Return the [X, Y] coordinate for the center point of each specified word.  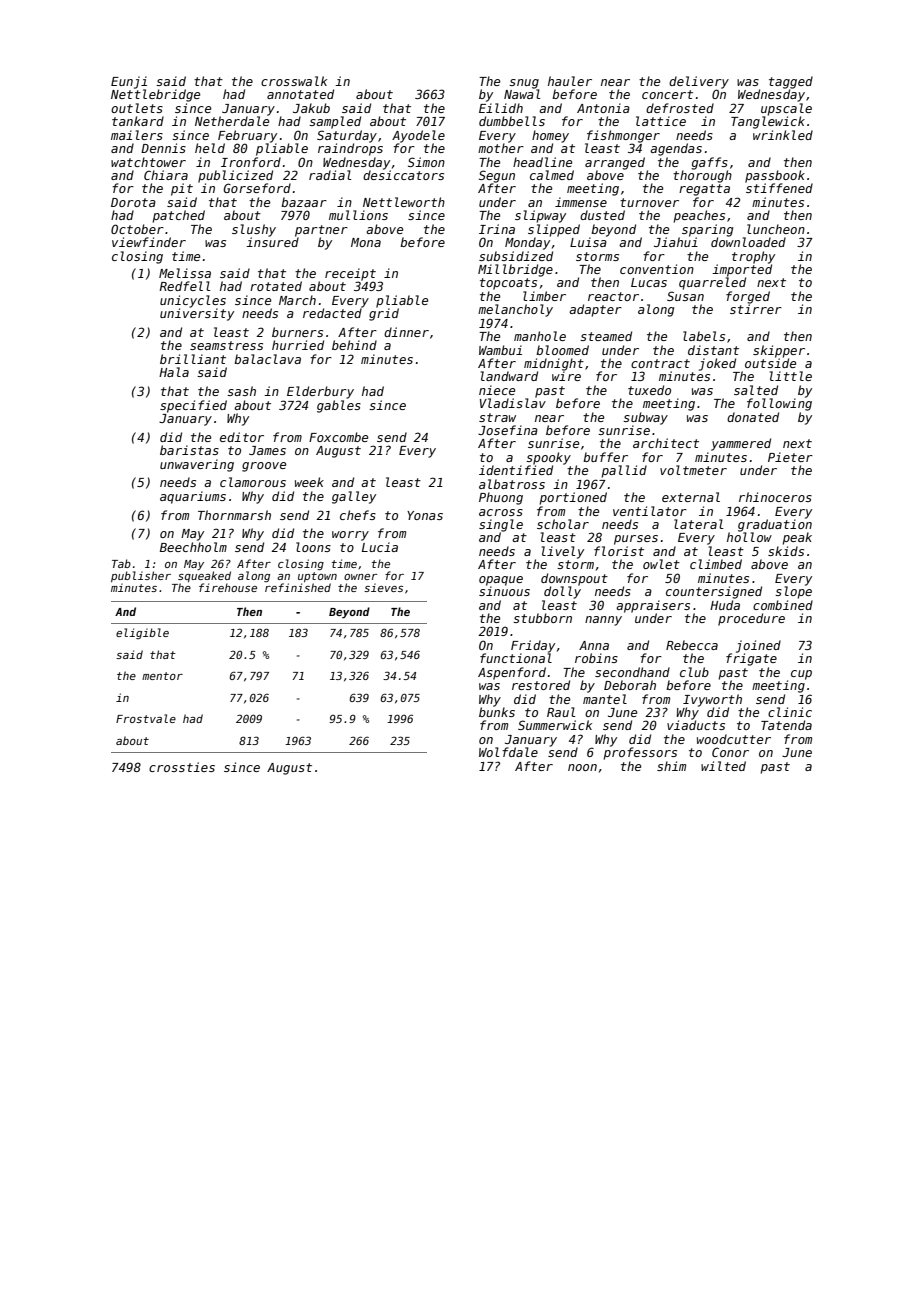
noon [582, 767]
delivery [699, 82]
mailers [137, 135]
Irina [497, 229]
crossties [182, 767]
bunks [497, 712]
